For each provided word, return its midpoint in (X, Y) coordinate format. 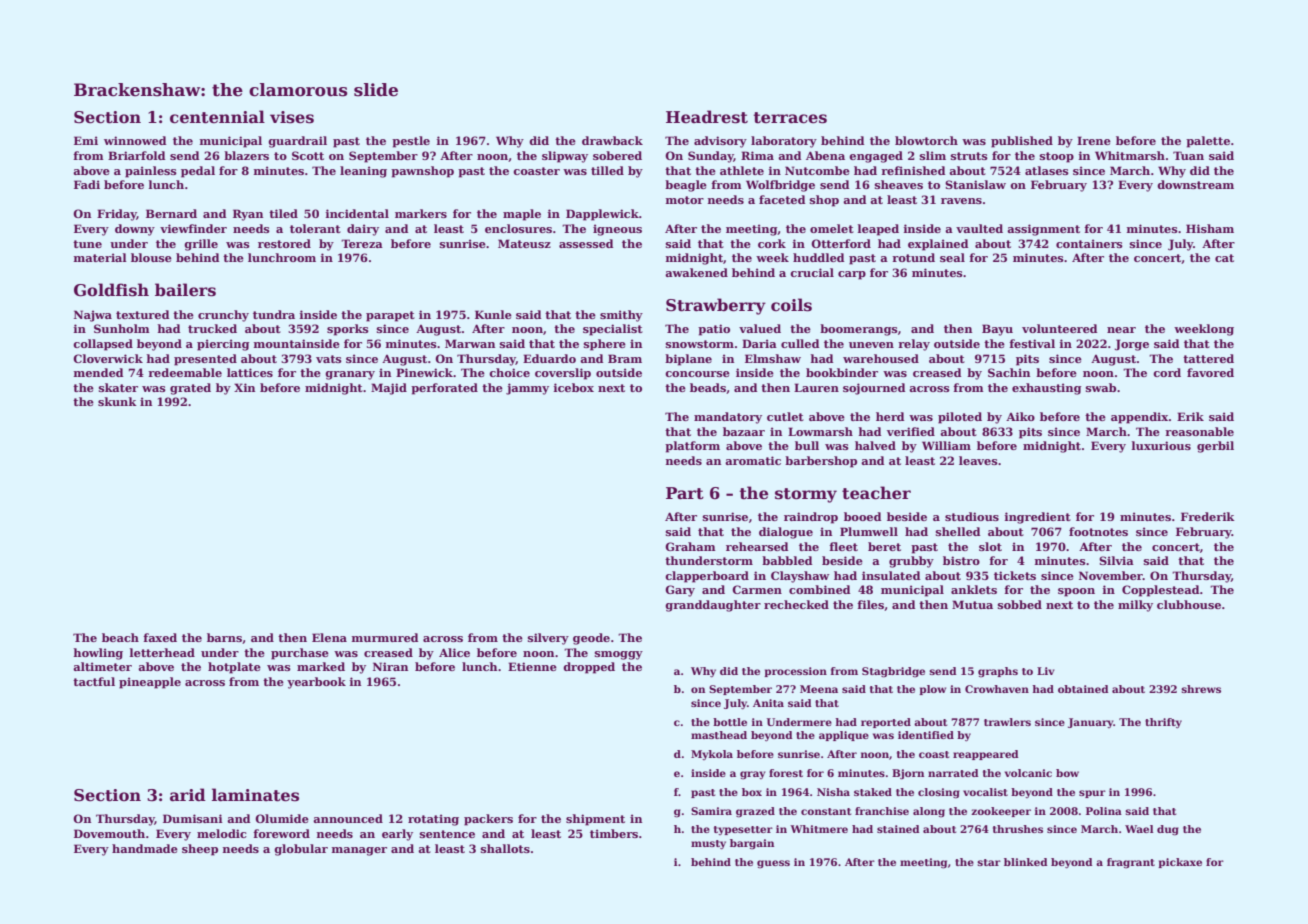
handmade (145, 848)
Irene (1094, 140)
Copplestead (1161, 591)
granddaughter (713, 606)
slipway (565, 157)
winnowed (135, 140)
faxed (160, 637)
